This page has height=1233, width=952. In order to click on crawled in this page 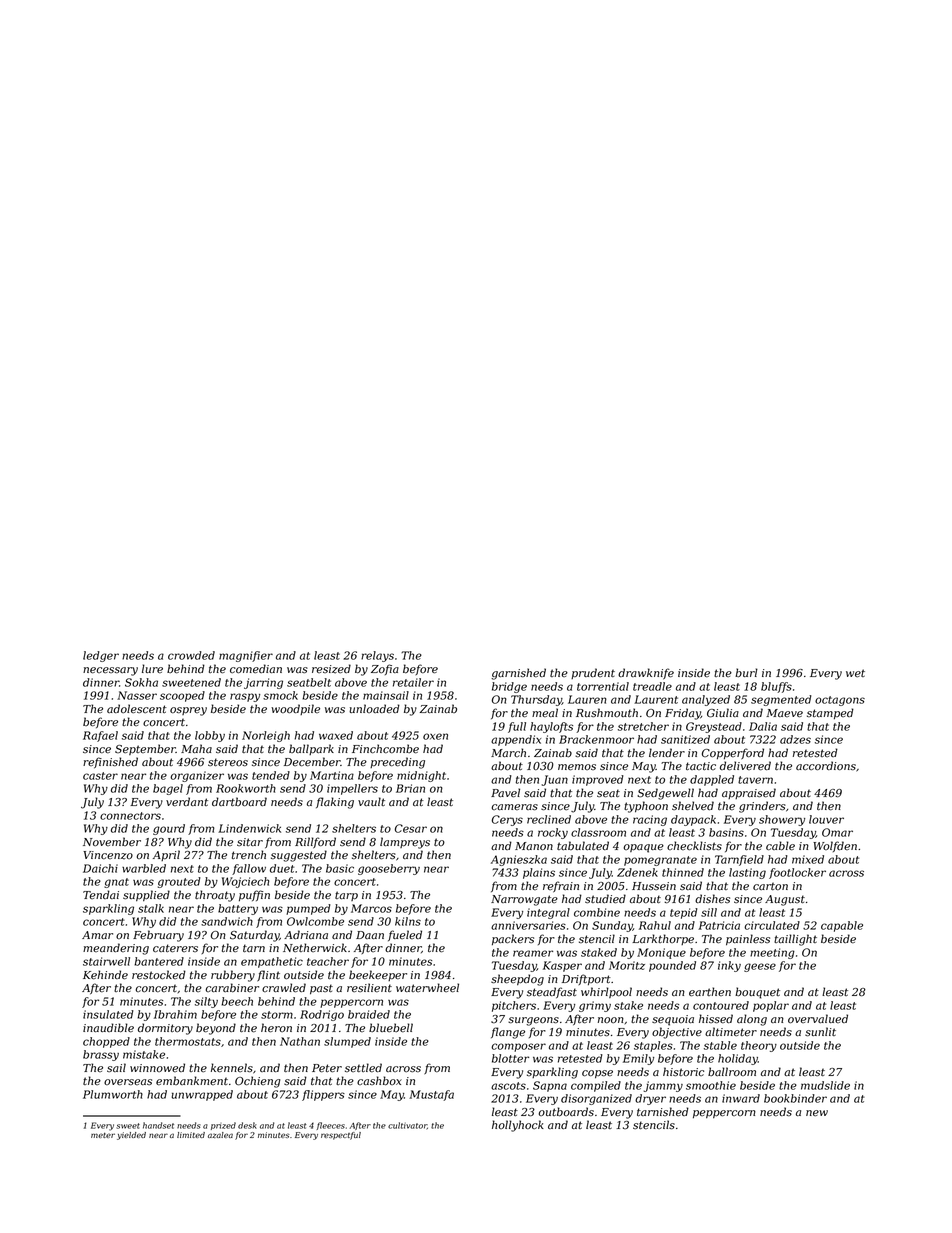, I will do `click(284, 988)`.
